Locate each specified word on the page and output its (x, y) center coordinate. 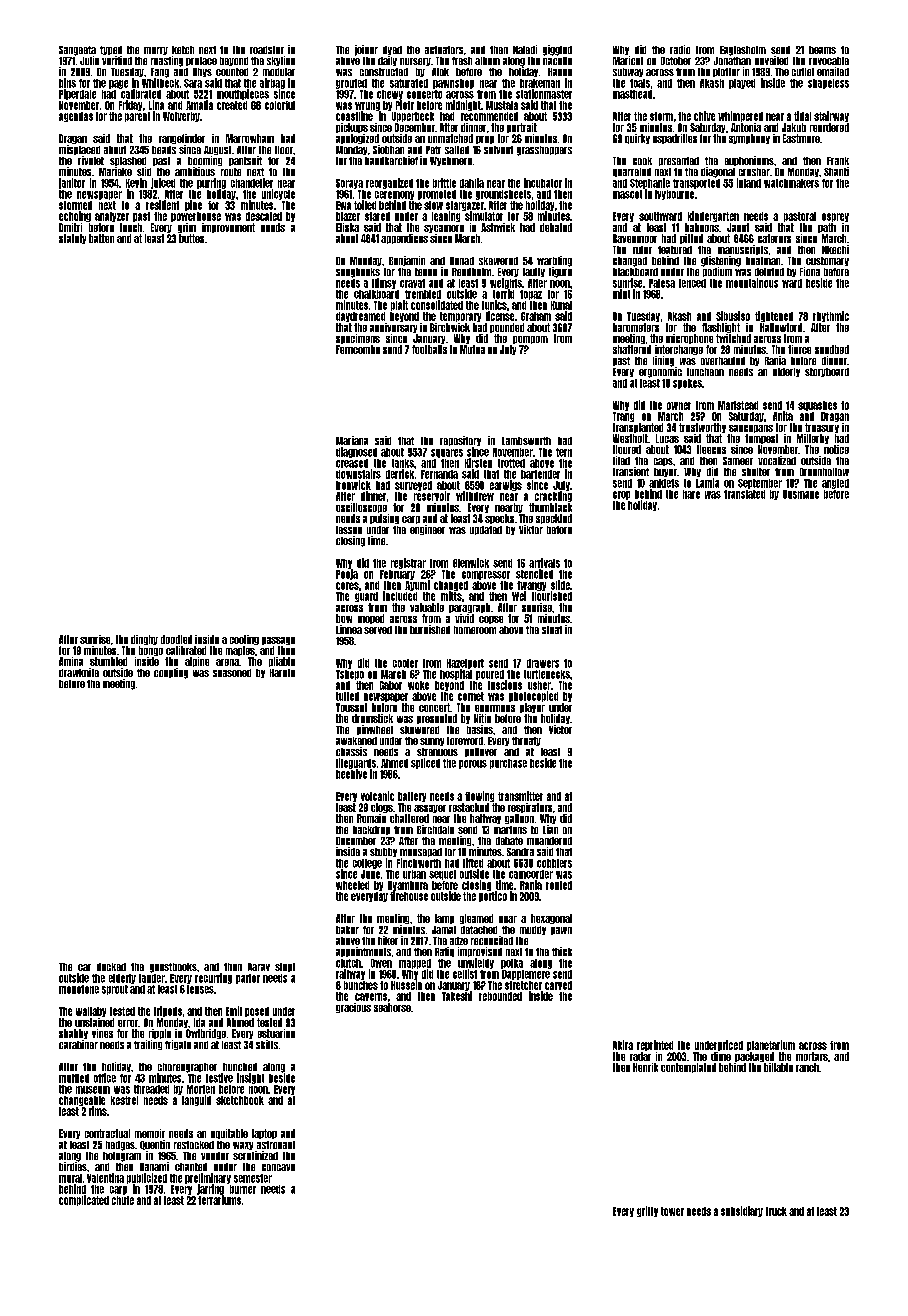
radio (680, 49)
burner (243, 1189)
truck (776, 1211)
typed (111, 50)
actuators (444, 50)
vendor (215, 1156)
